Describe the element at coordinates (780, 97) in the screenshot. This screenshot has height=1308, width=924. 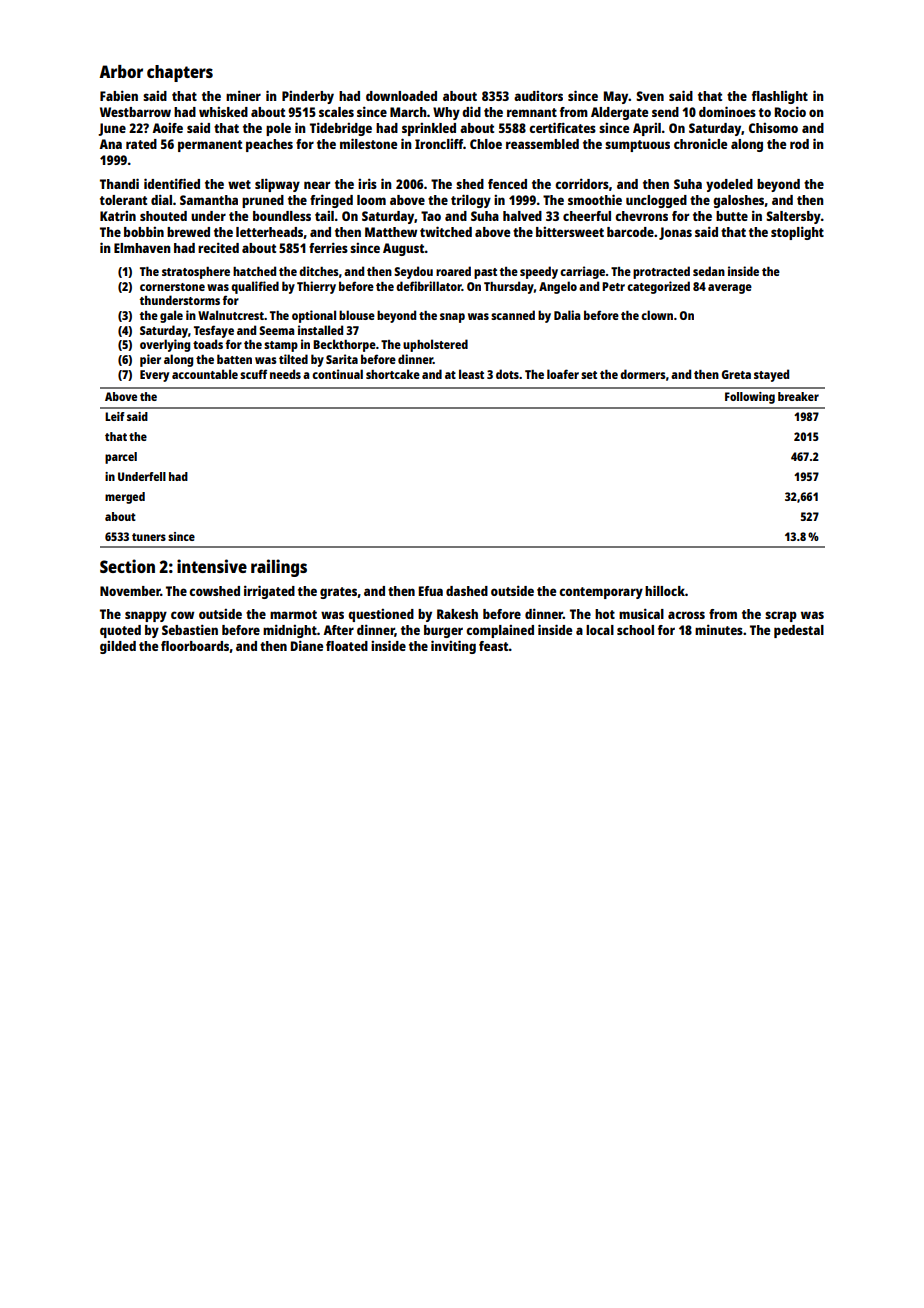
I see `flashlight` at that location.
